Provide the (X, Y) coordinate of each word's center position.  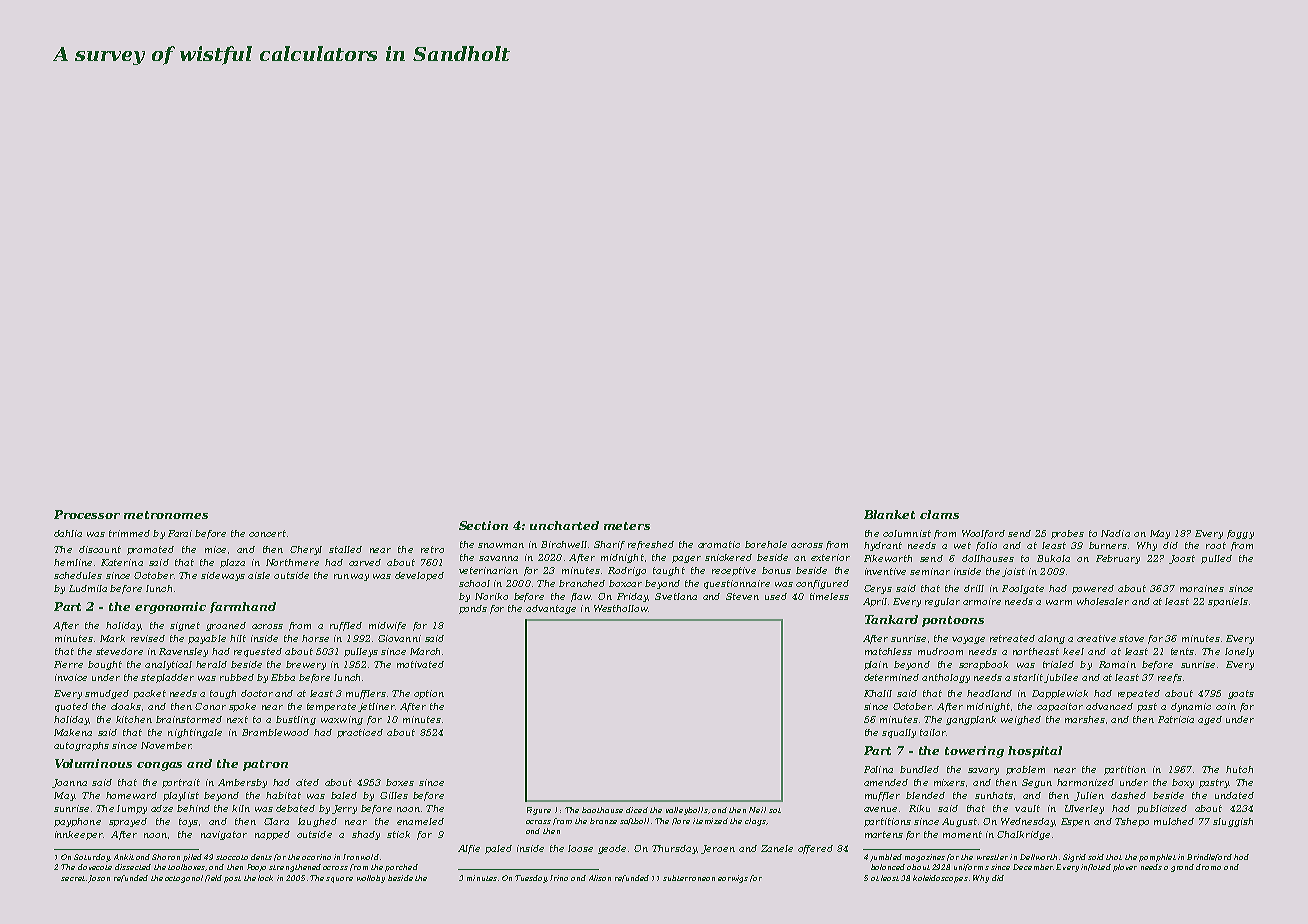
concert (267, 533)
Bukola (1053, 558)
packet (149, 694)
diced (637, 810)
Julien (1089, 796)
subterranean (689, 878)
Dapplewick (1060, 694)
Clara (276, 821)
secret (73, 878)
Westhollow (621, 608)
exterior (830, 557)
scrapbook (983, 665)
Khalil (878, 693)
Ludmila (88, 588)
